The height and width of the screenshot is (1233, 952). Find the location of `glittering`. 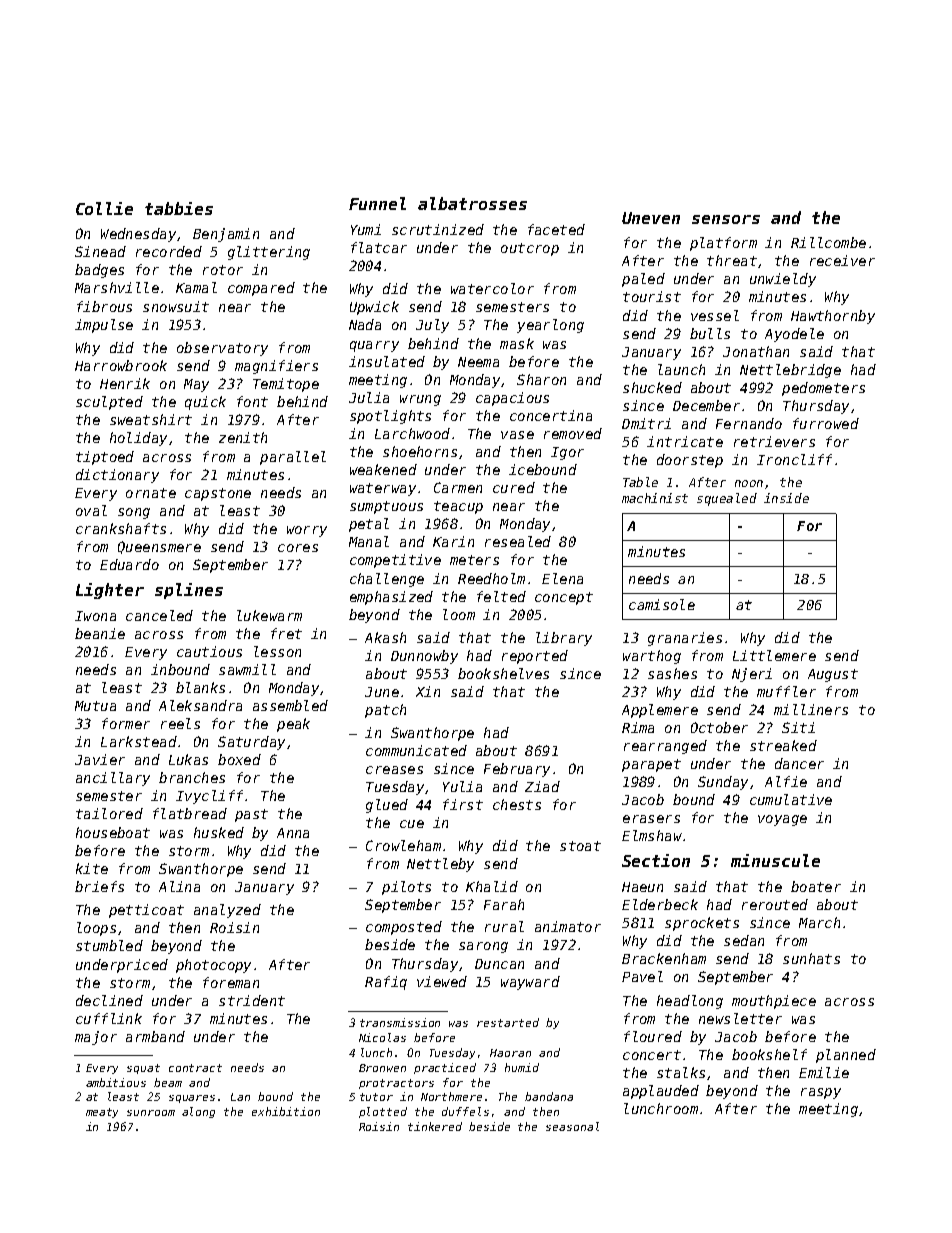

glittering is located at coordinates (269, 253).
